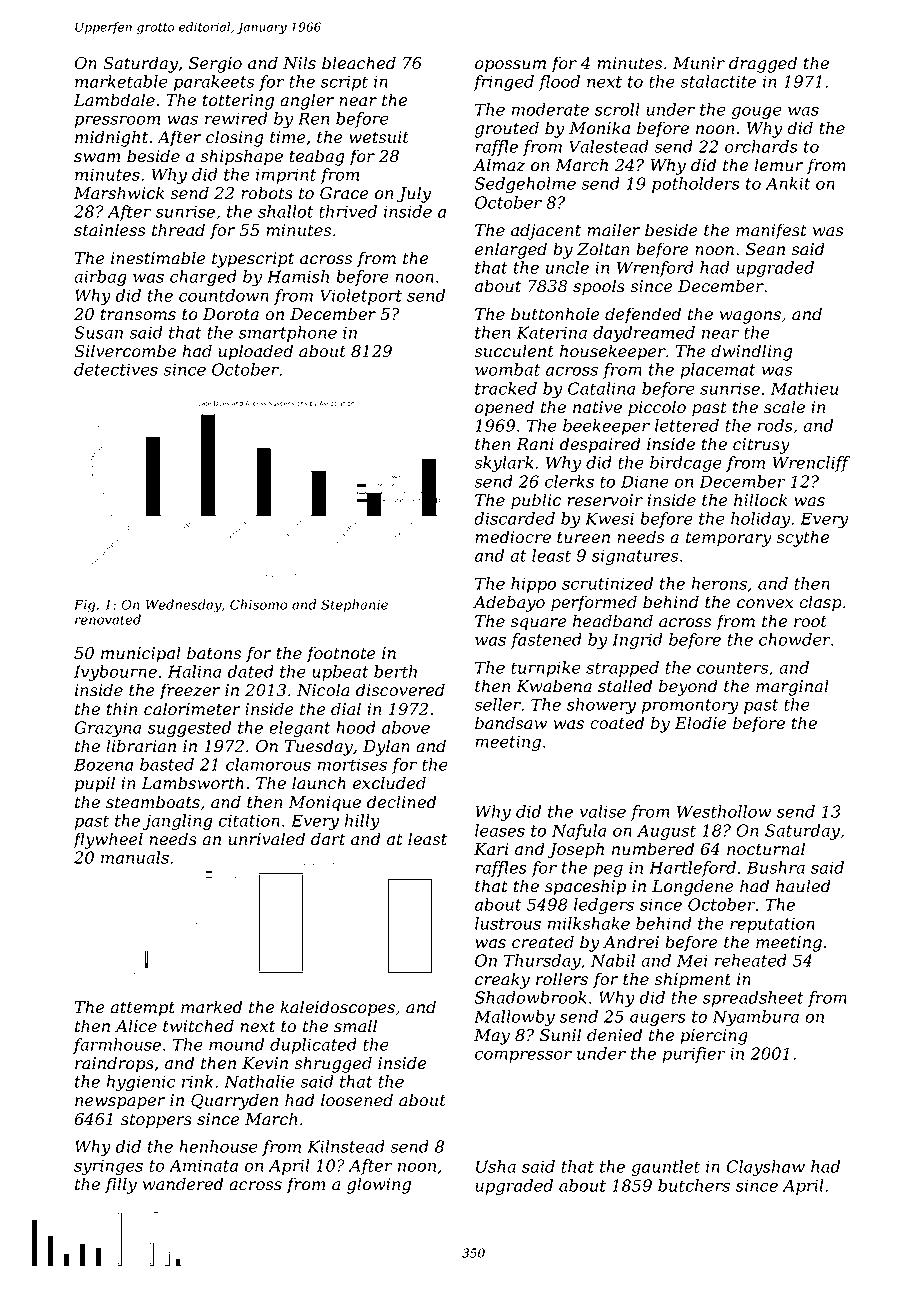 The image size is (924, 1308). I want to click on Grazyna, so click(107, 729).
